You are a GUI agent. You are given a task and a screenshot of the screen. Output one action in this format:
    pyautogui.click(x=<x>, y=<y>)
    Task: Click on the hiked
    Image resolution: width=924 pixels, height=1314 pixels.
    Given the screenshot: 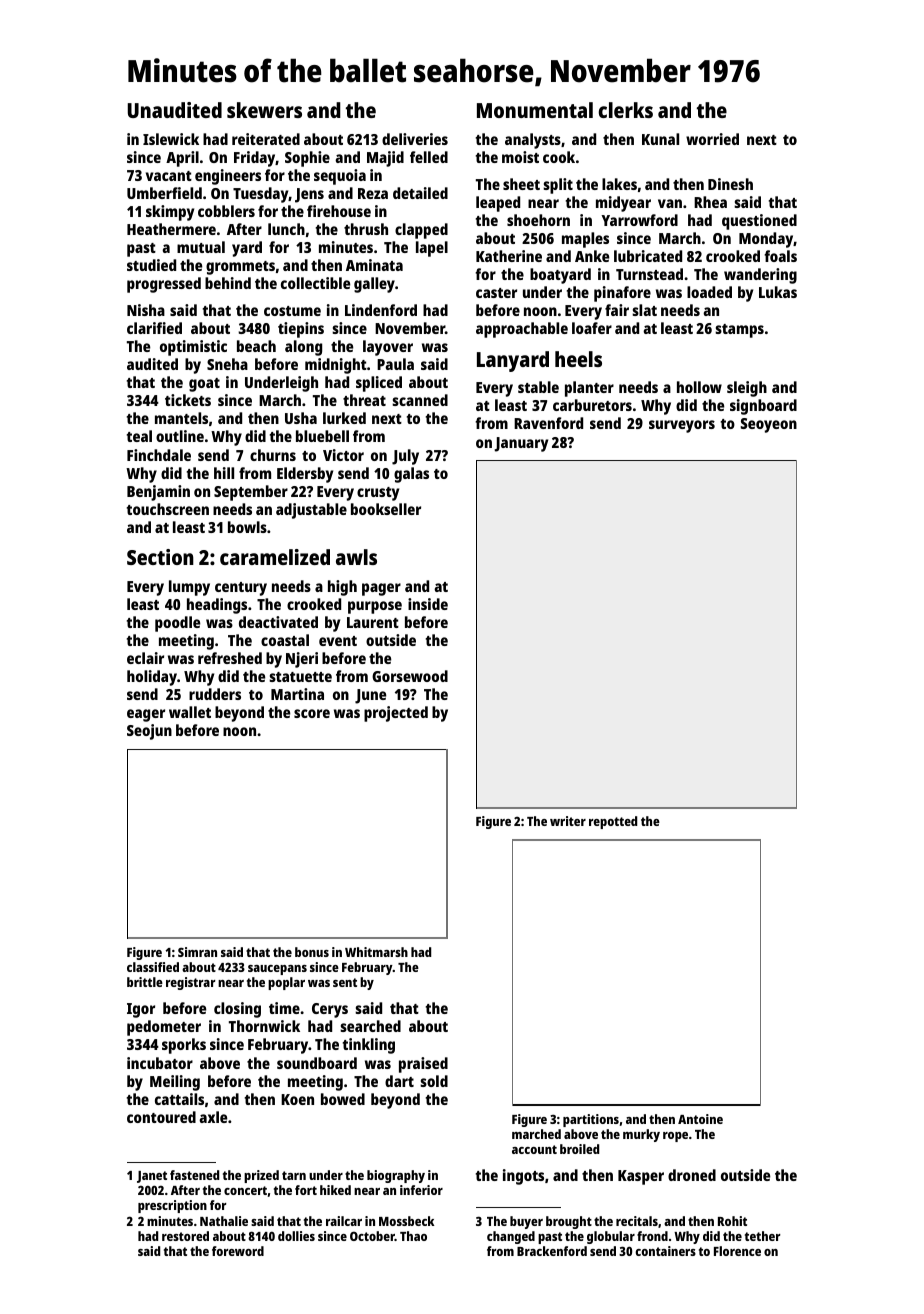 What is the action you would take?
    pyautogui.click(x=335, y=1190)
